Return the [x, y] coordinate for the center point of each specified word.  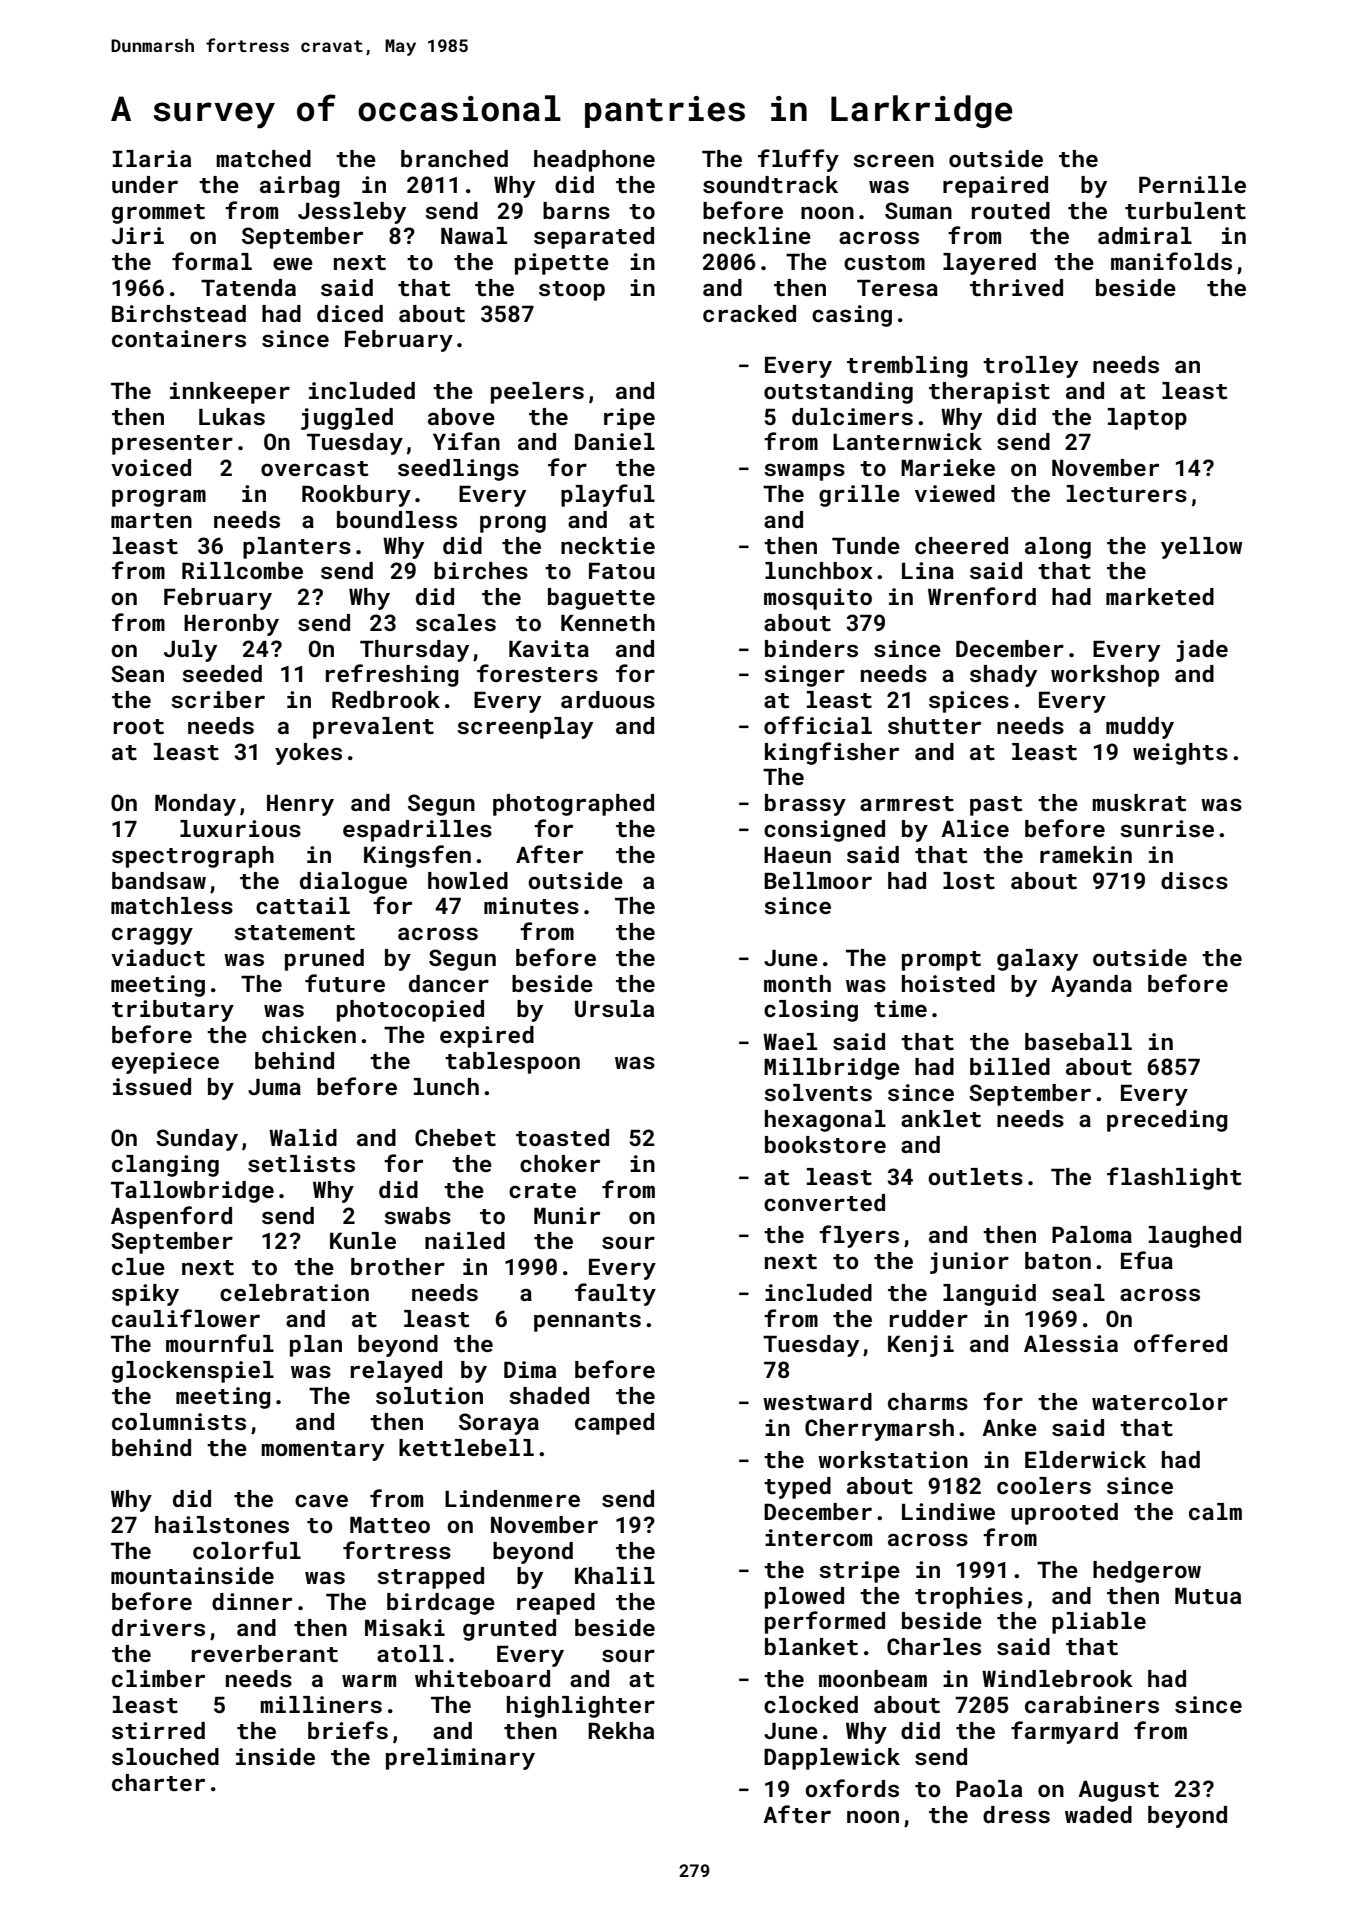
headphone [594, 161]
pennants [587, 1322]
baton [1058, 1260]
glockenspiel [193, 1372]
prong [513, 524]
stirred [158, 1730]
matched [263, 158]
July [190, 651]
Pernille [1192, 184]
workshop [1105, 676]
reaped [556, 1604]
